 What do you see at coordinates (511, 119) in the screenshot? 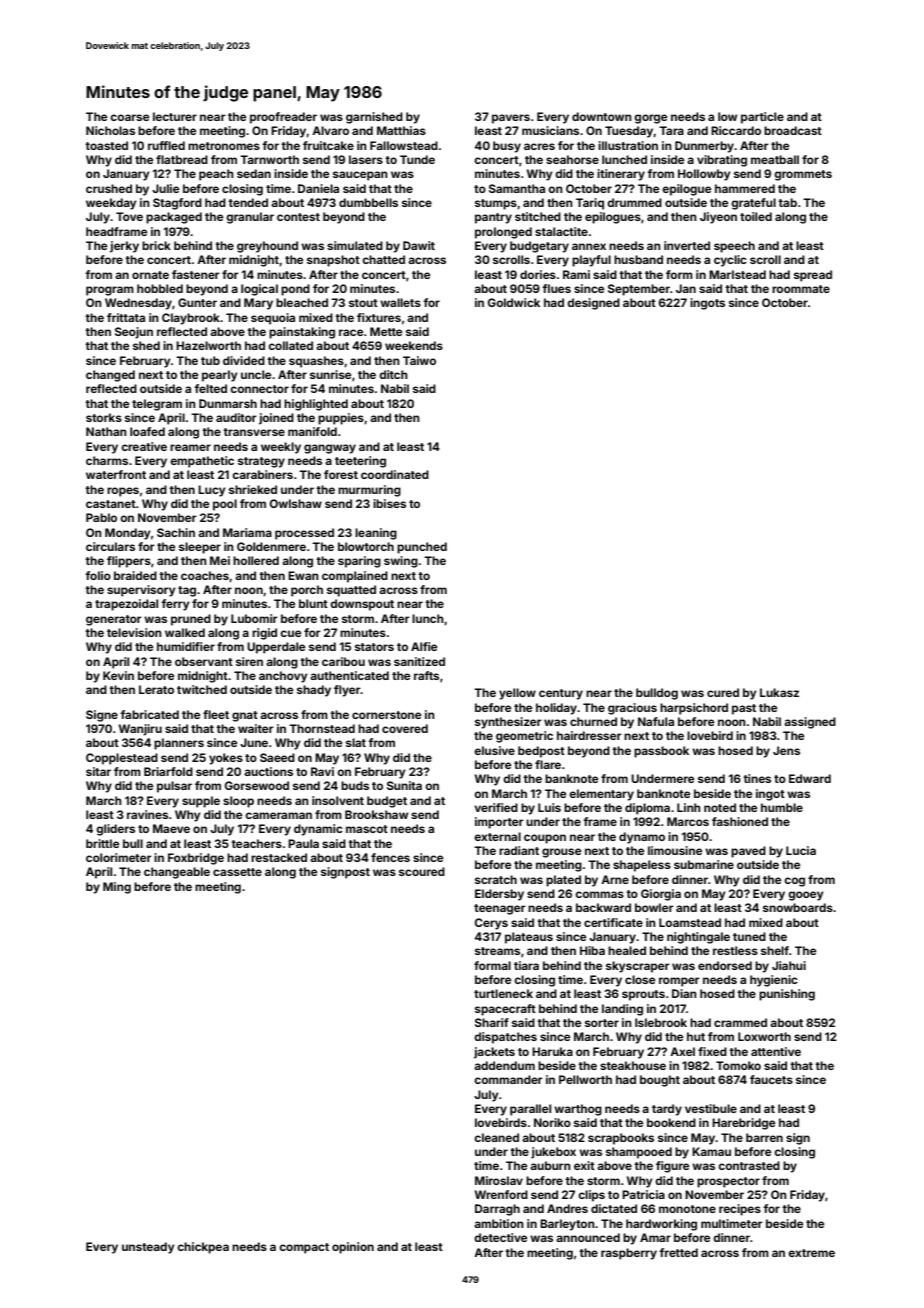
I see `pavers` at bounding box center [511, 119].
